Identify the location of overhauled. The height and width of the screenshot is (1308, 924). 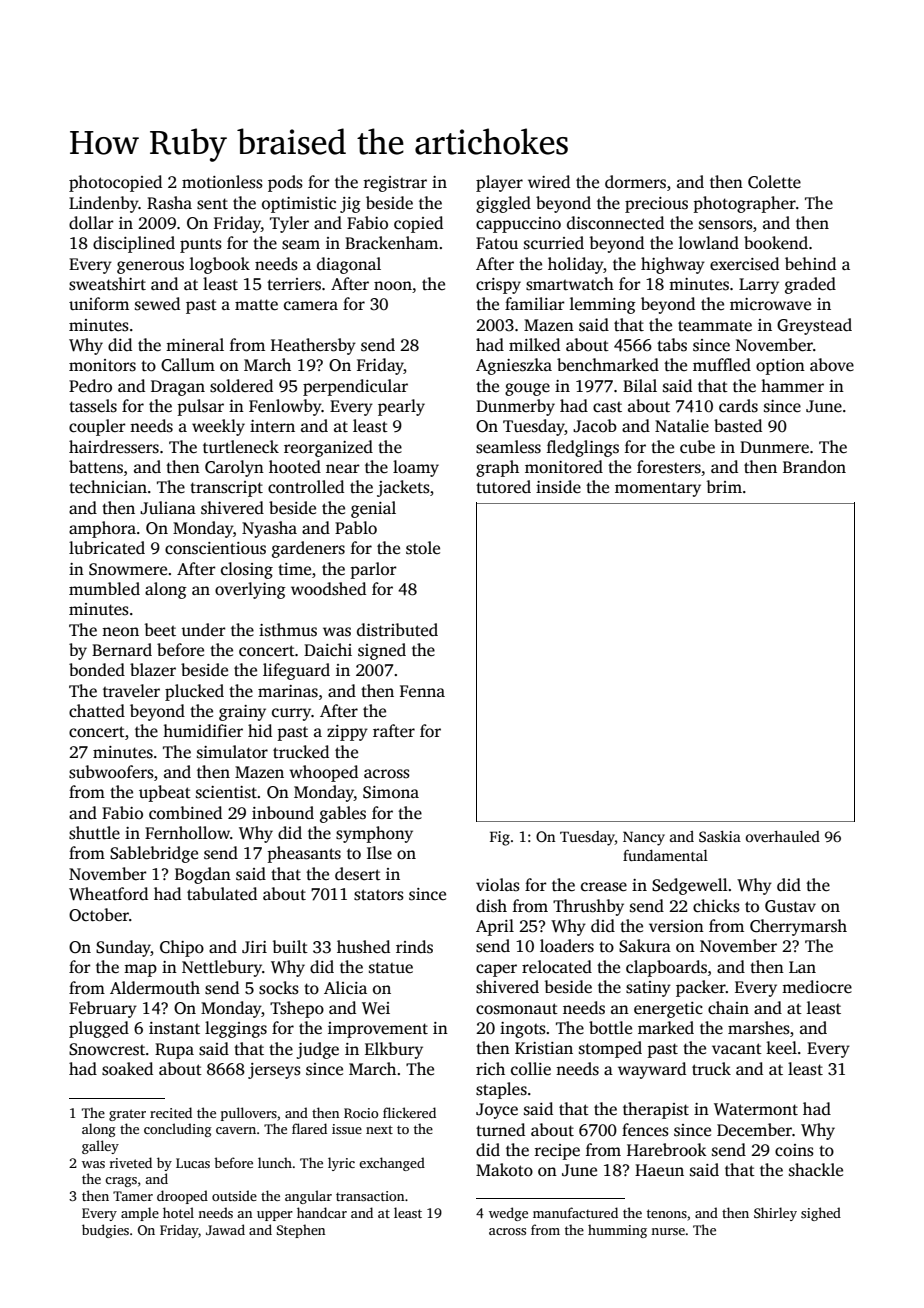
(783, 836).
